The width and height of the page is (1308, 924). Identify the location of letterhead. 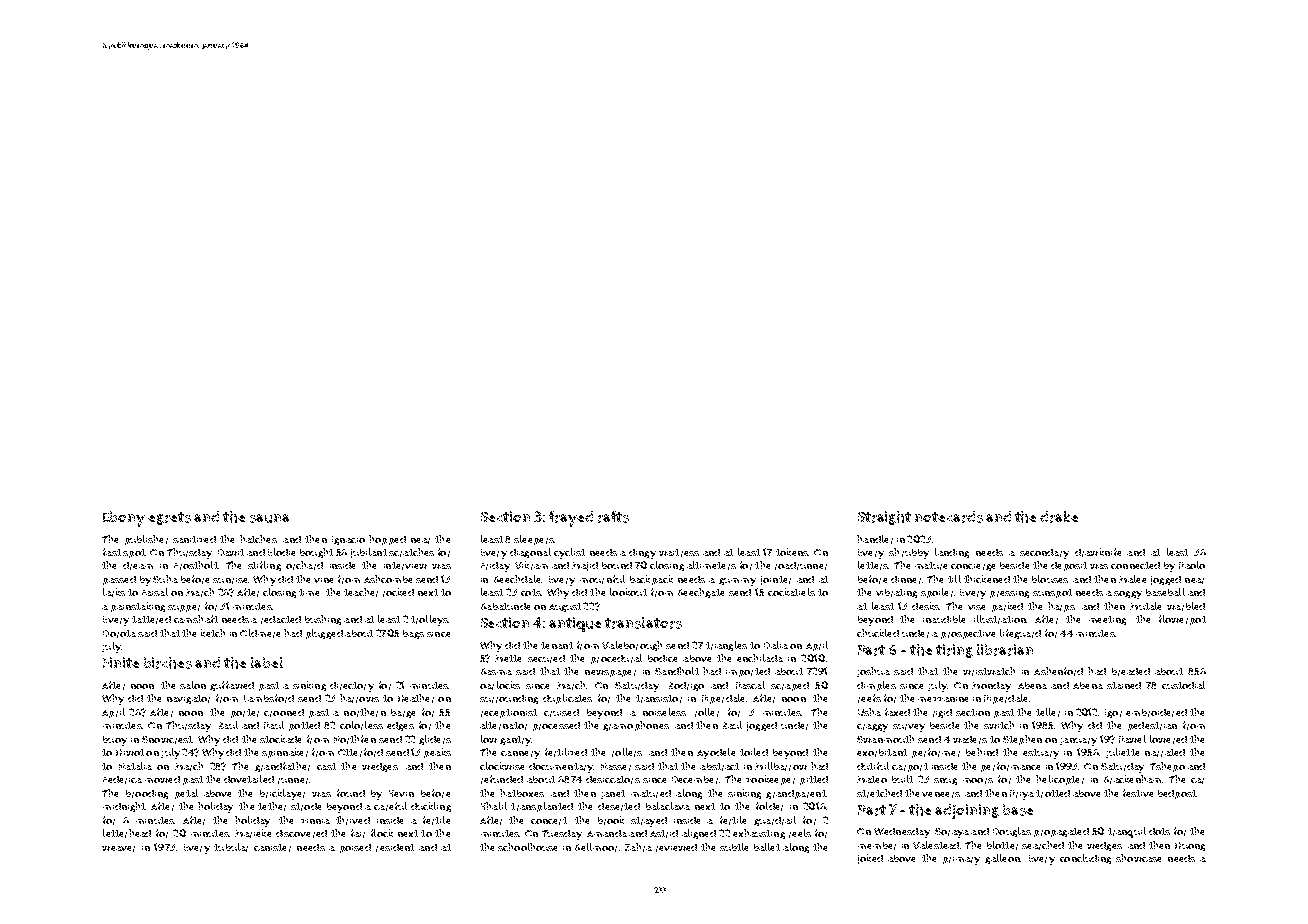
(127, 833).
